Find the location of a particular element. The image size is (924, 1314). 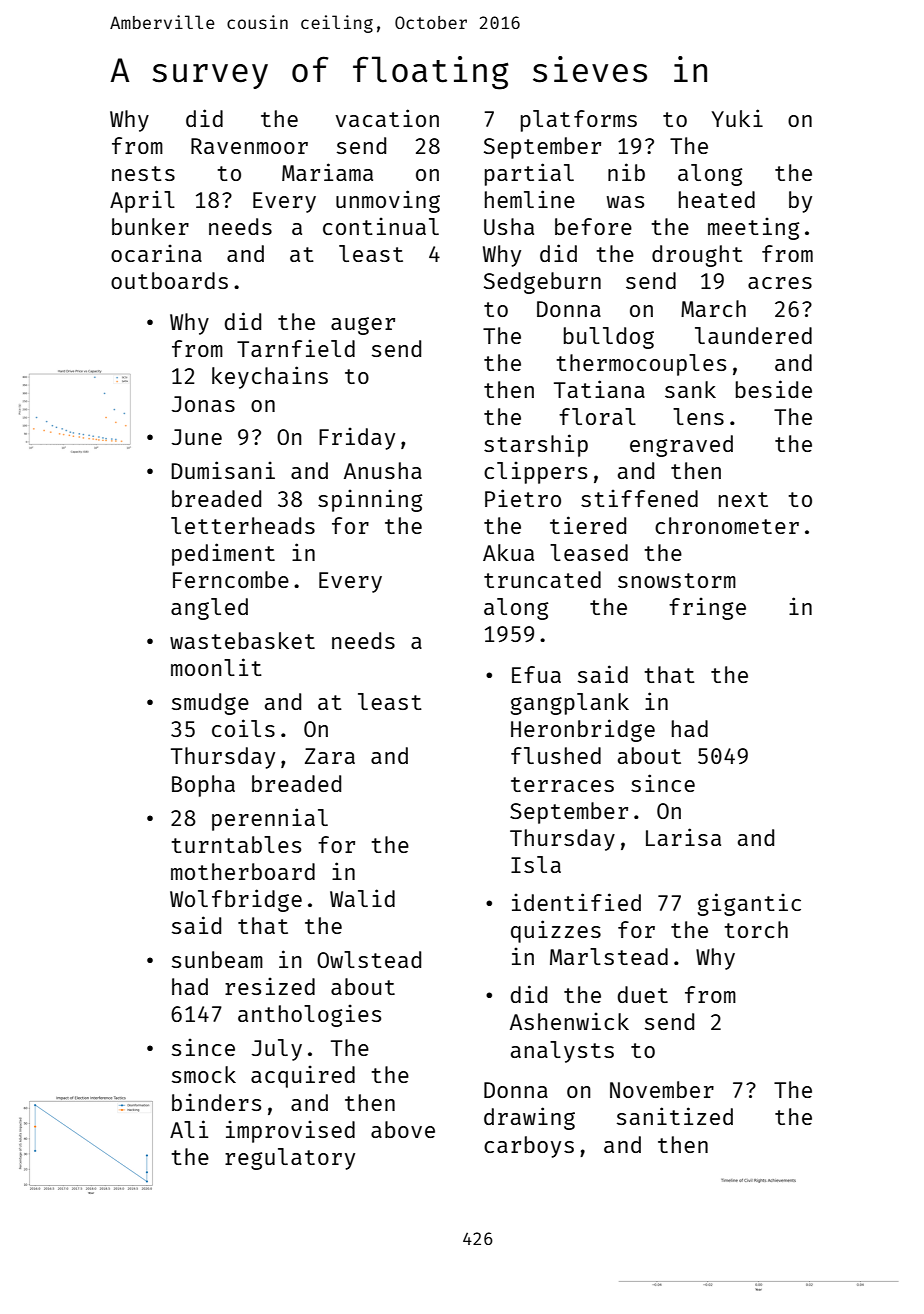

Dumisani is located at coordinates (223, 470).
